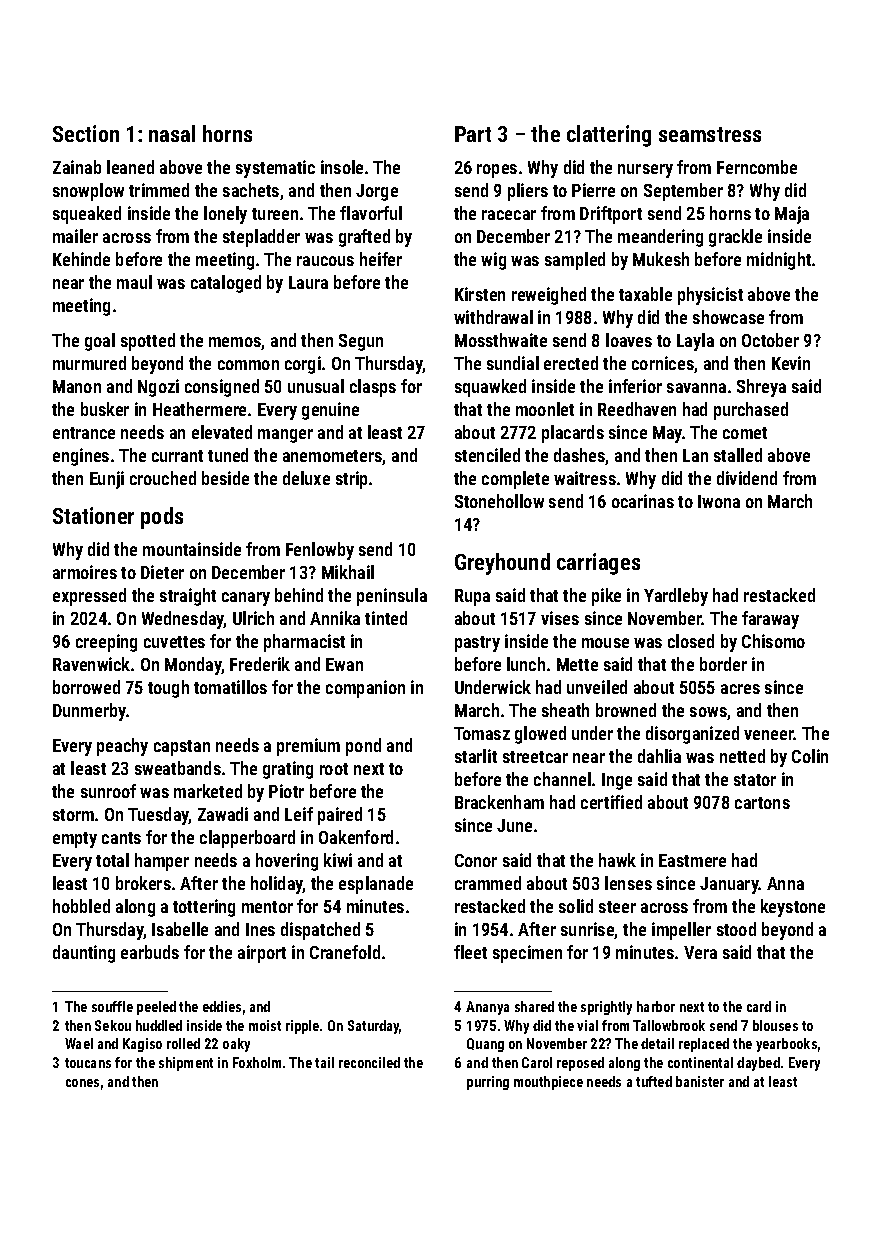  I want to click on ropes, so click(497, 171).
